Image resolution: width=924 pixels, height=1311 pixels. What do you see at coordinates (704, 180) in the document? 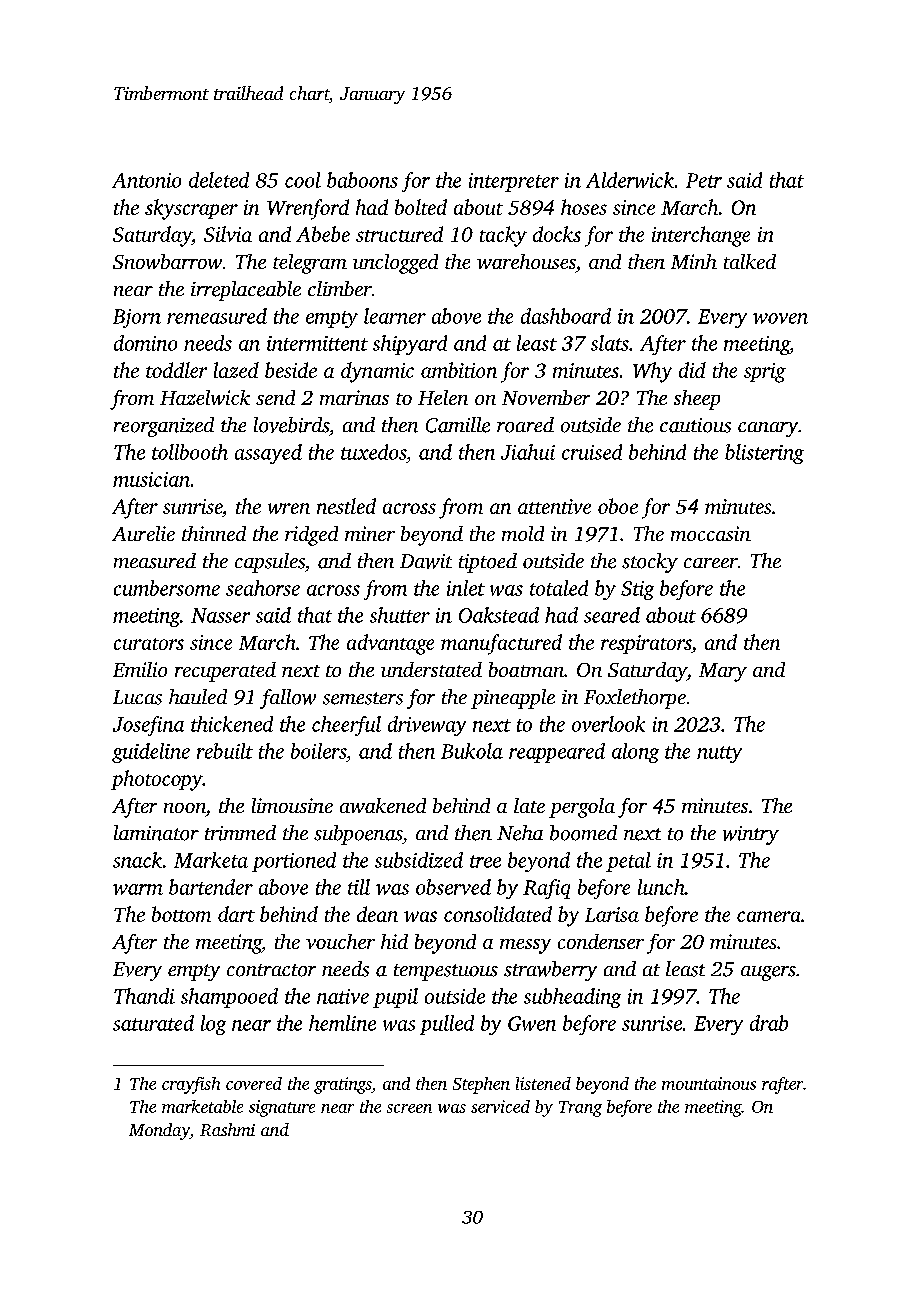
I see `Petr` at bounding box center [704, 180].
